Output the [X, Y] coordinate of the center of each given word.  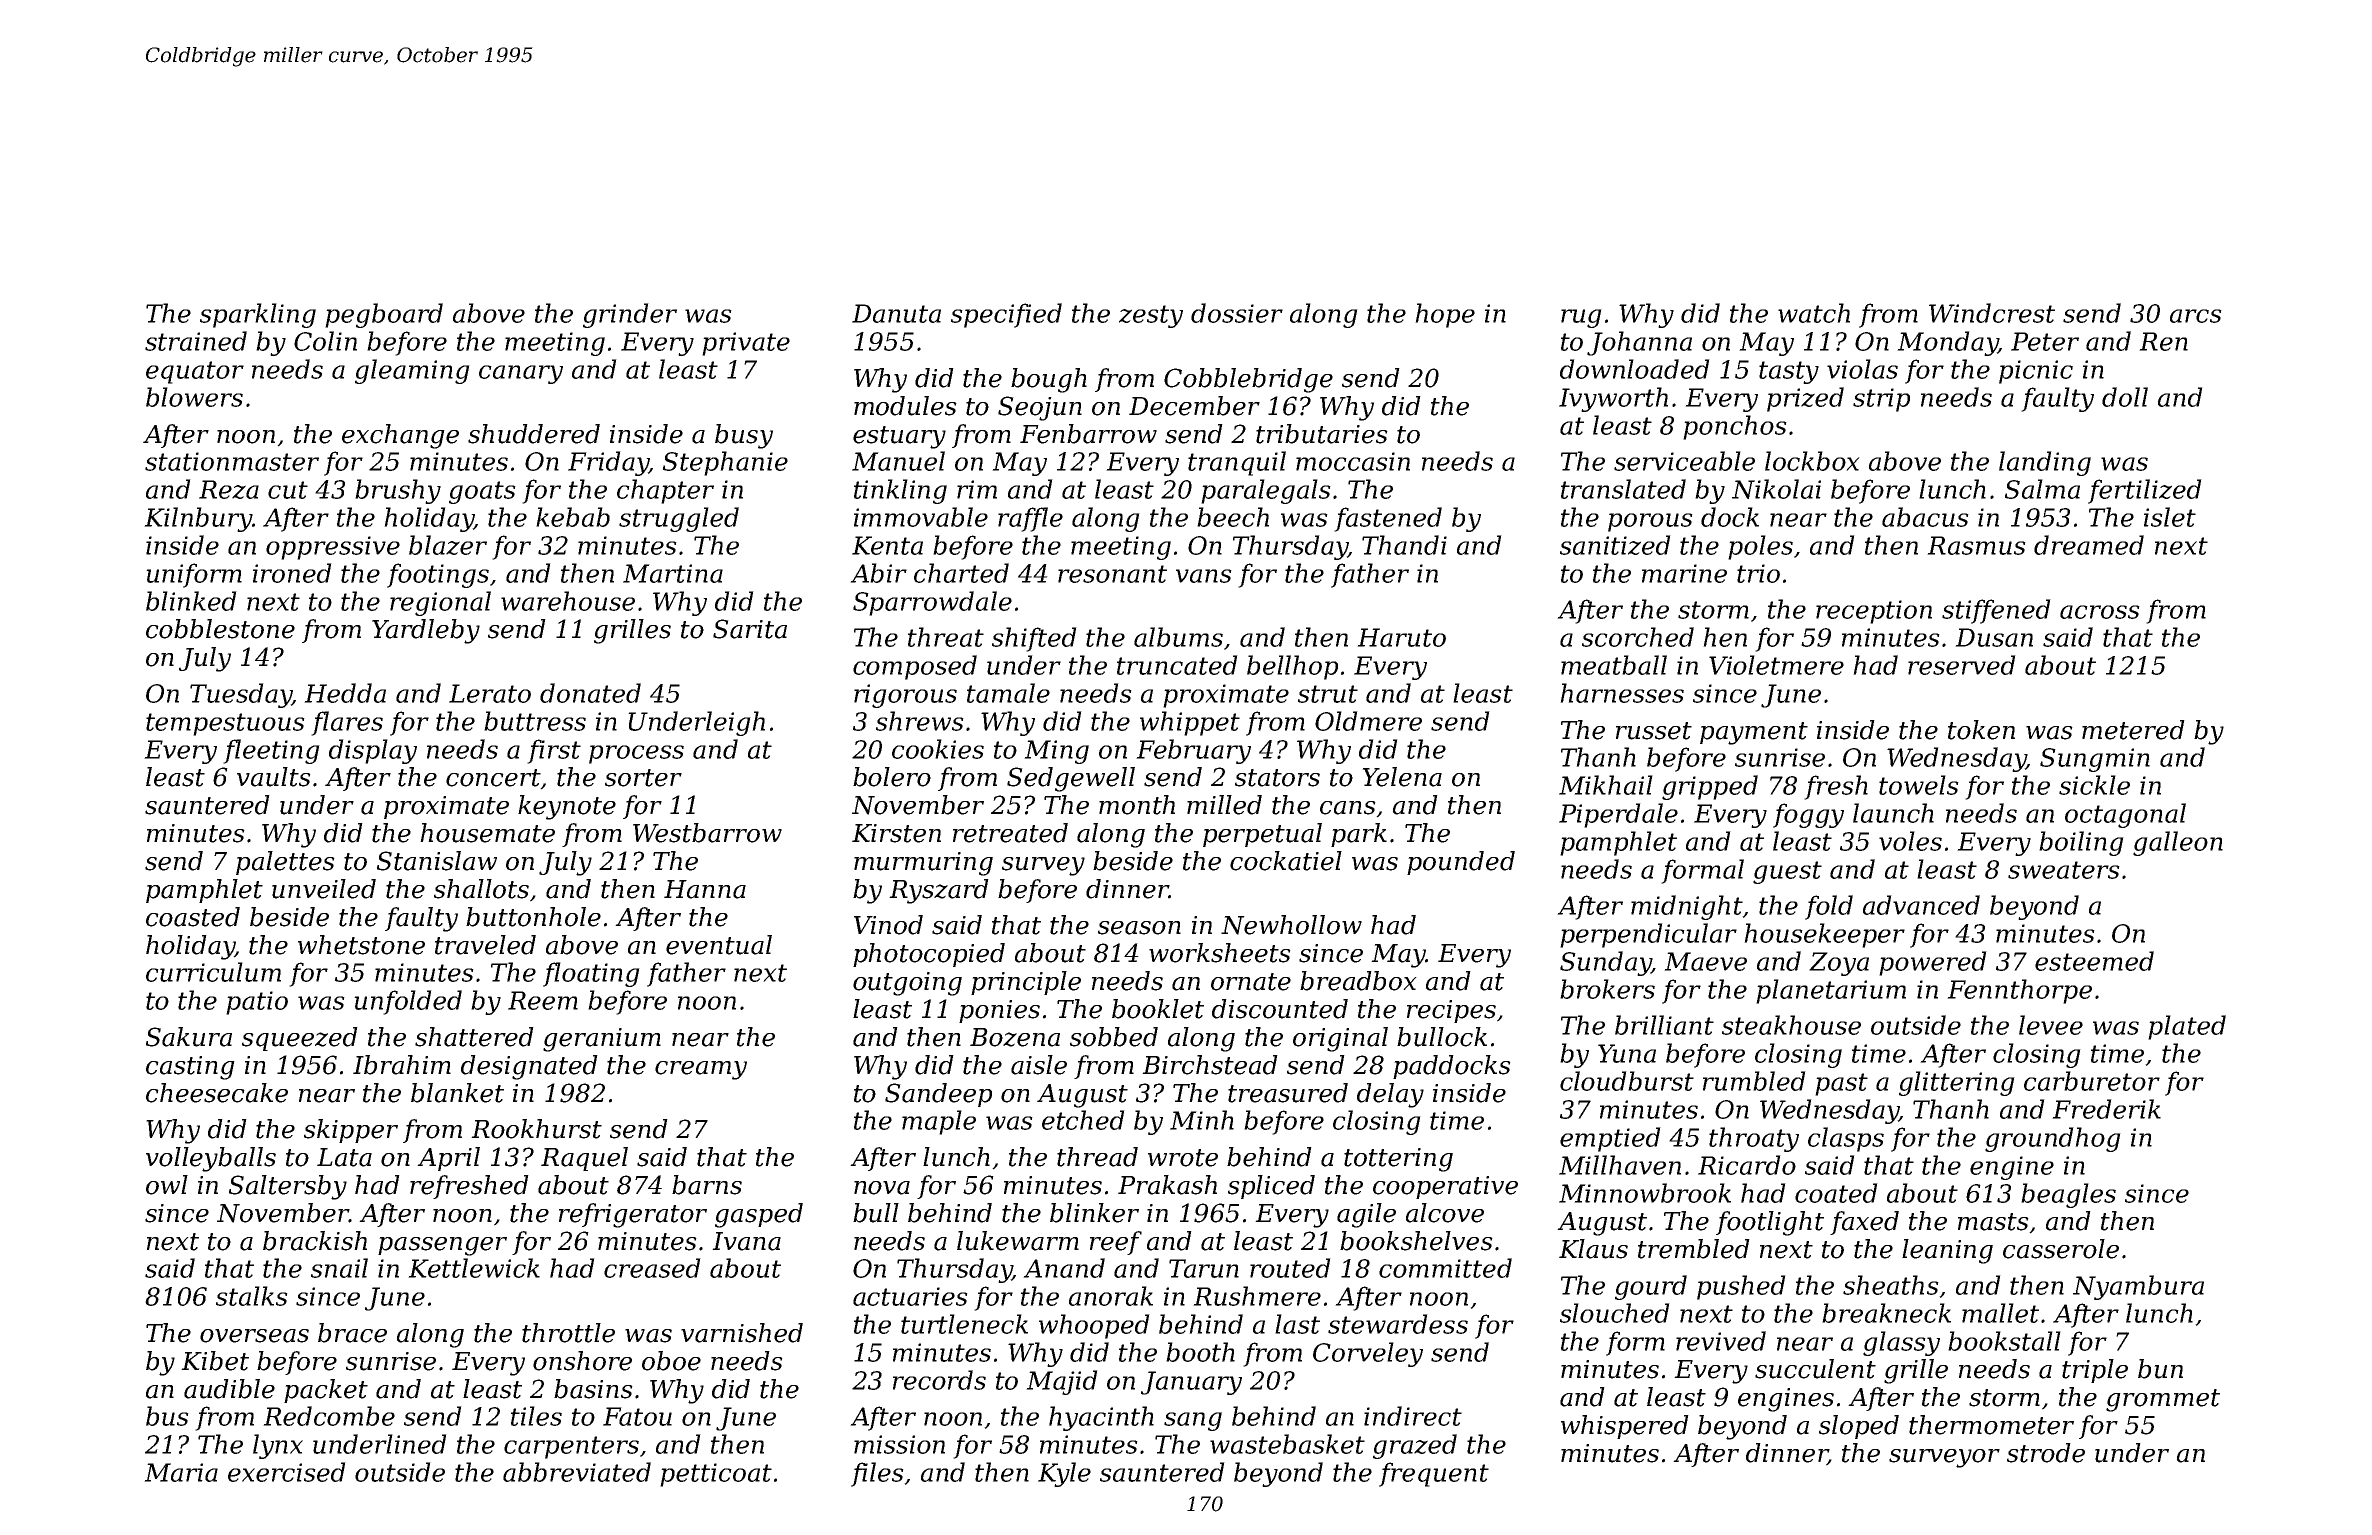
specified [1006, 315]
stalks [252, 1296]
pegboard [384, 315]
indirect [1413, 1416]
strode [2046, 1453]
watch [1814, 313]
